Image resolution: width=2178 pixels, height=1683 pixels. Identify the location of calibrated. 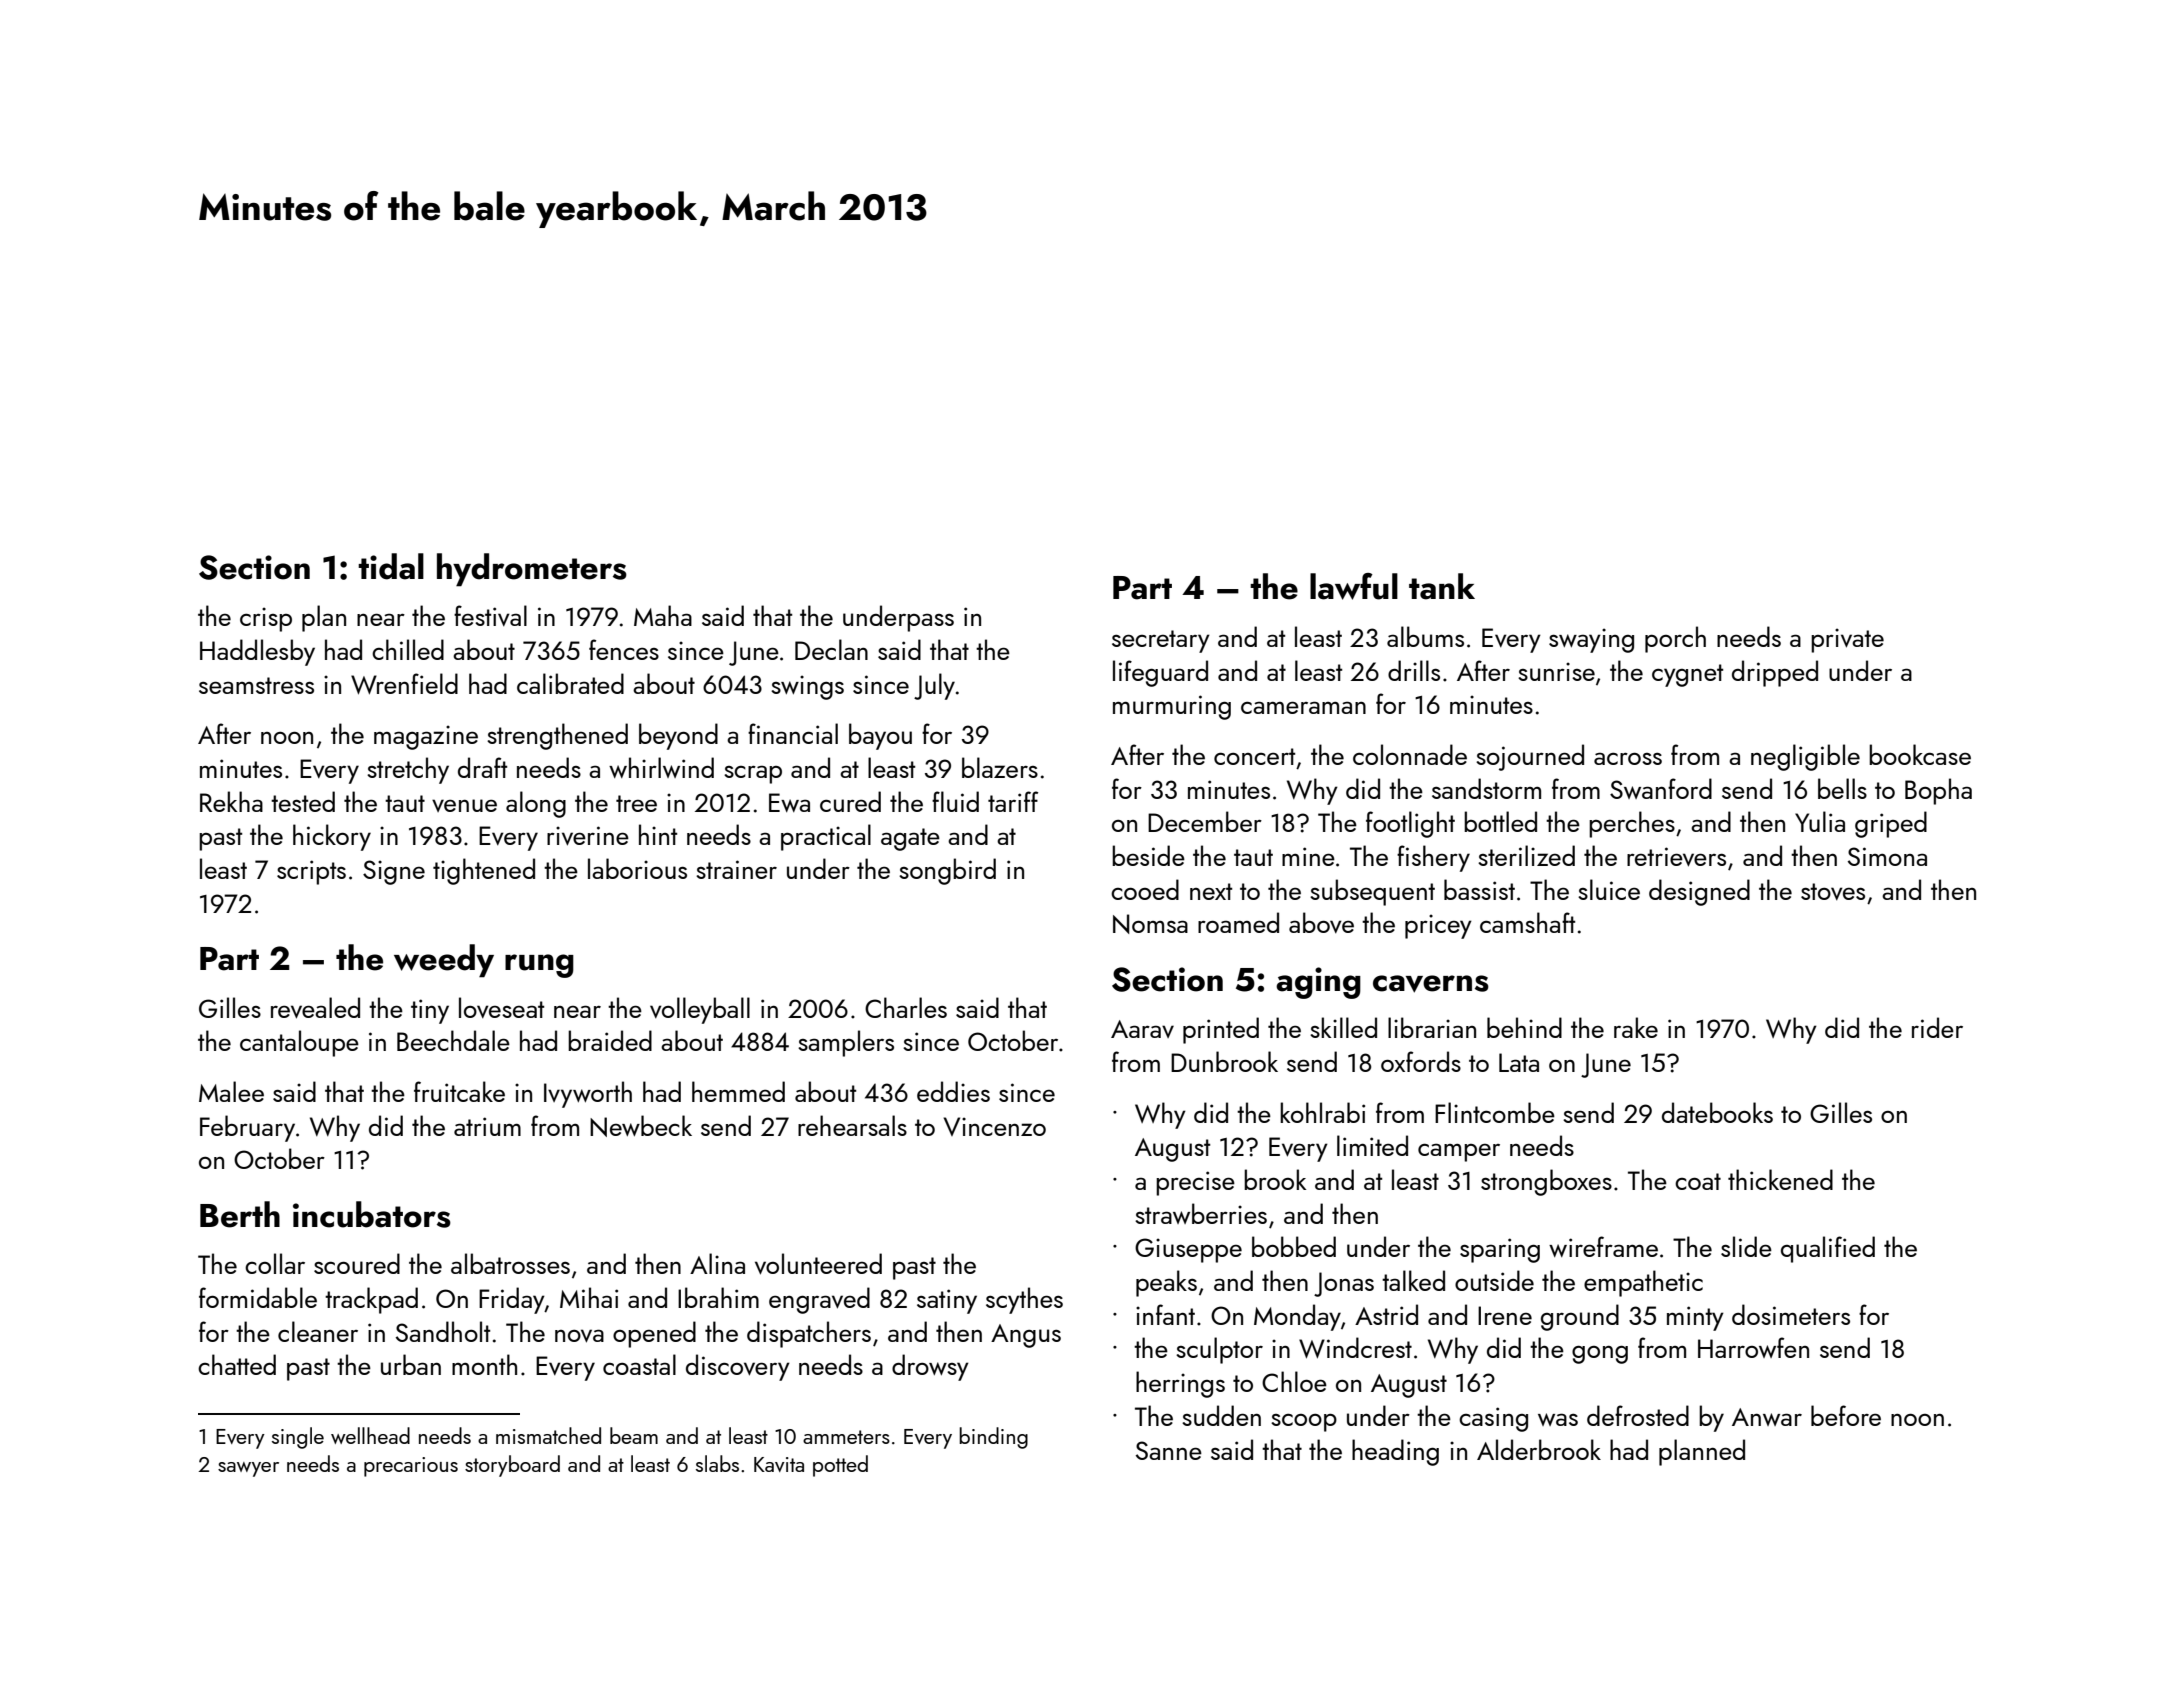
(570, 683).
